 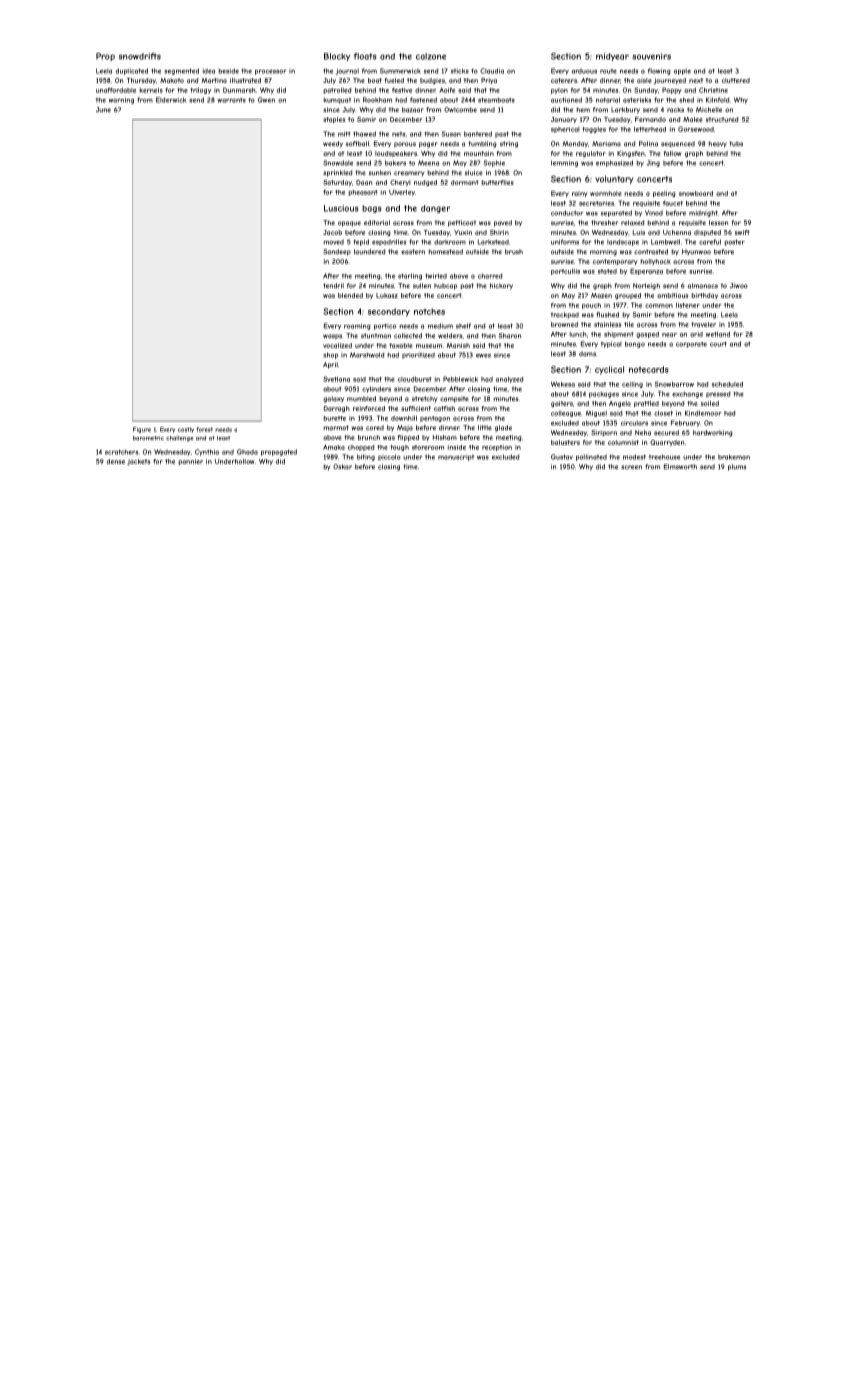 What do you see at coordinates (608, 100) in the page?
I see `notarial` at bounding box center [608, 100].
